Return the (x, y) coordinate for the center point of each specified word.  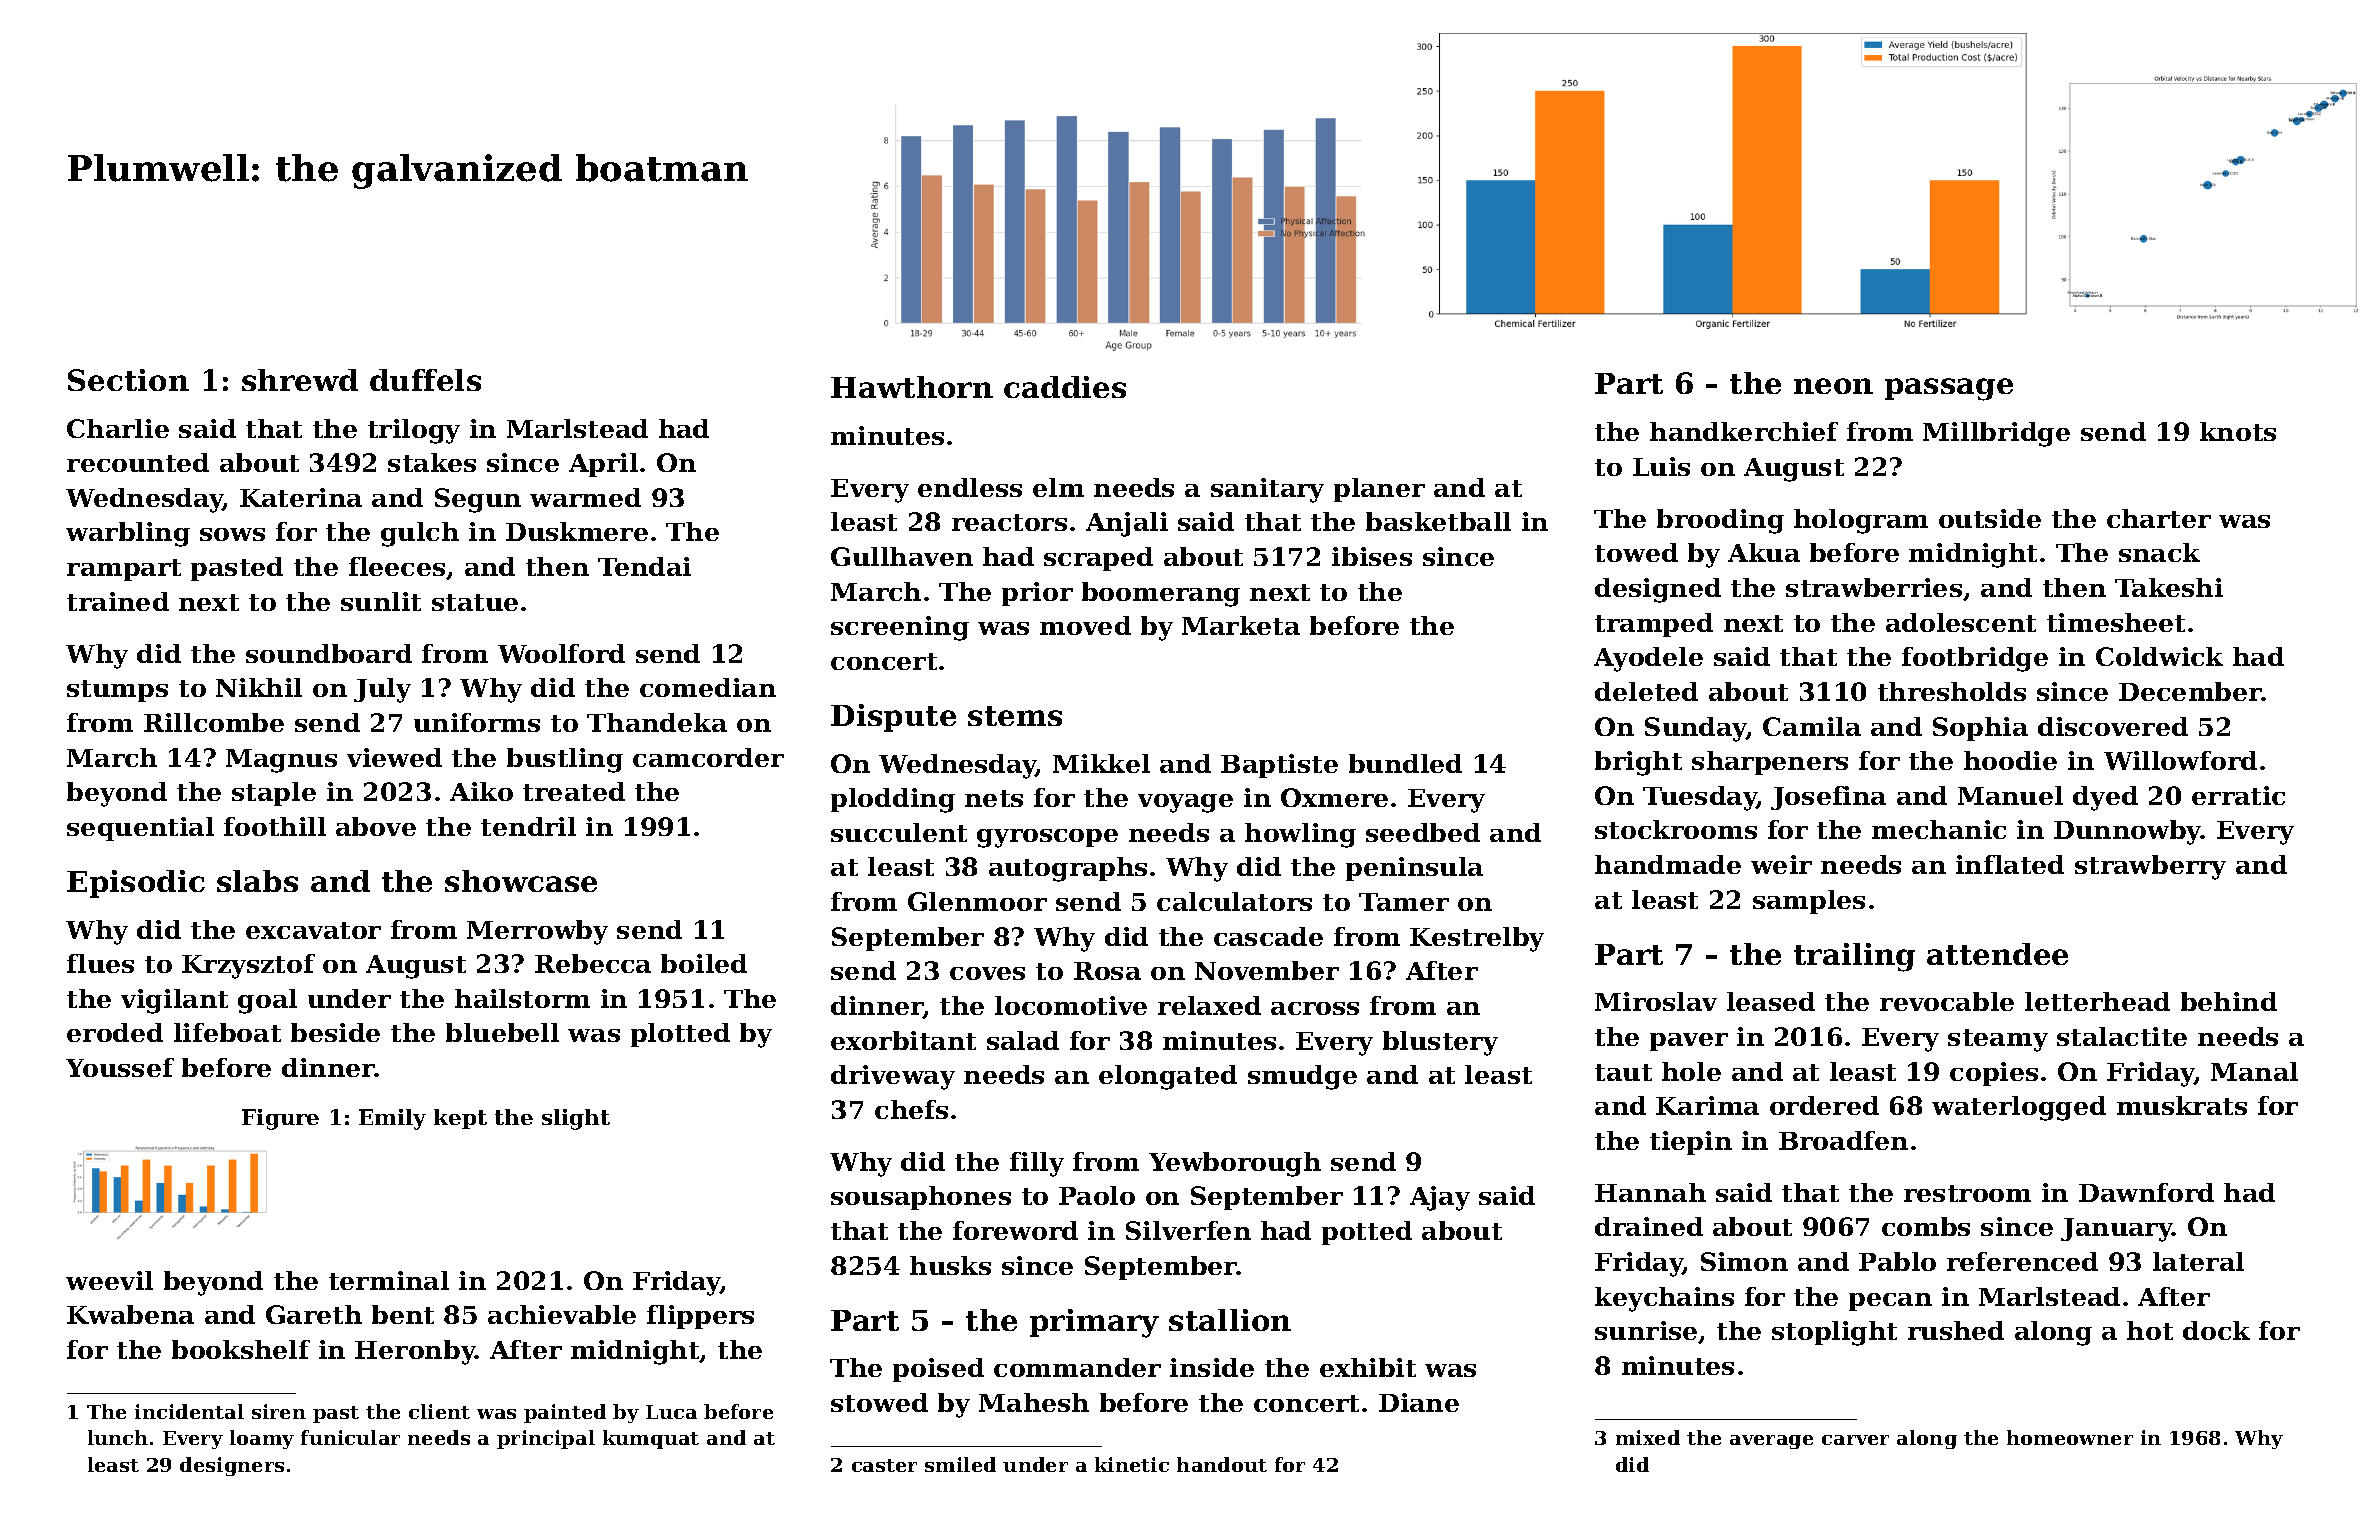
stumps (117, 691)
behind (2229, 1001)
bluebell (502, 1032)
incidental (189, 1411)
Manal (2254, 1071)
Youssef (120, 1067)
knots (2238, 431)
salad (1023, 1040)
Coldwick (2159, 656)
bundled (1405, 763)
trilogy (414, 431)
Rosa (1107, 971)
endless (970, 487)
